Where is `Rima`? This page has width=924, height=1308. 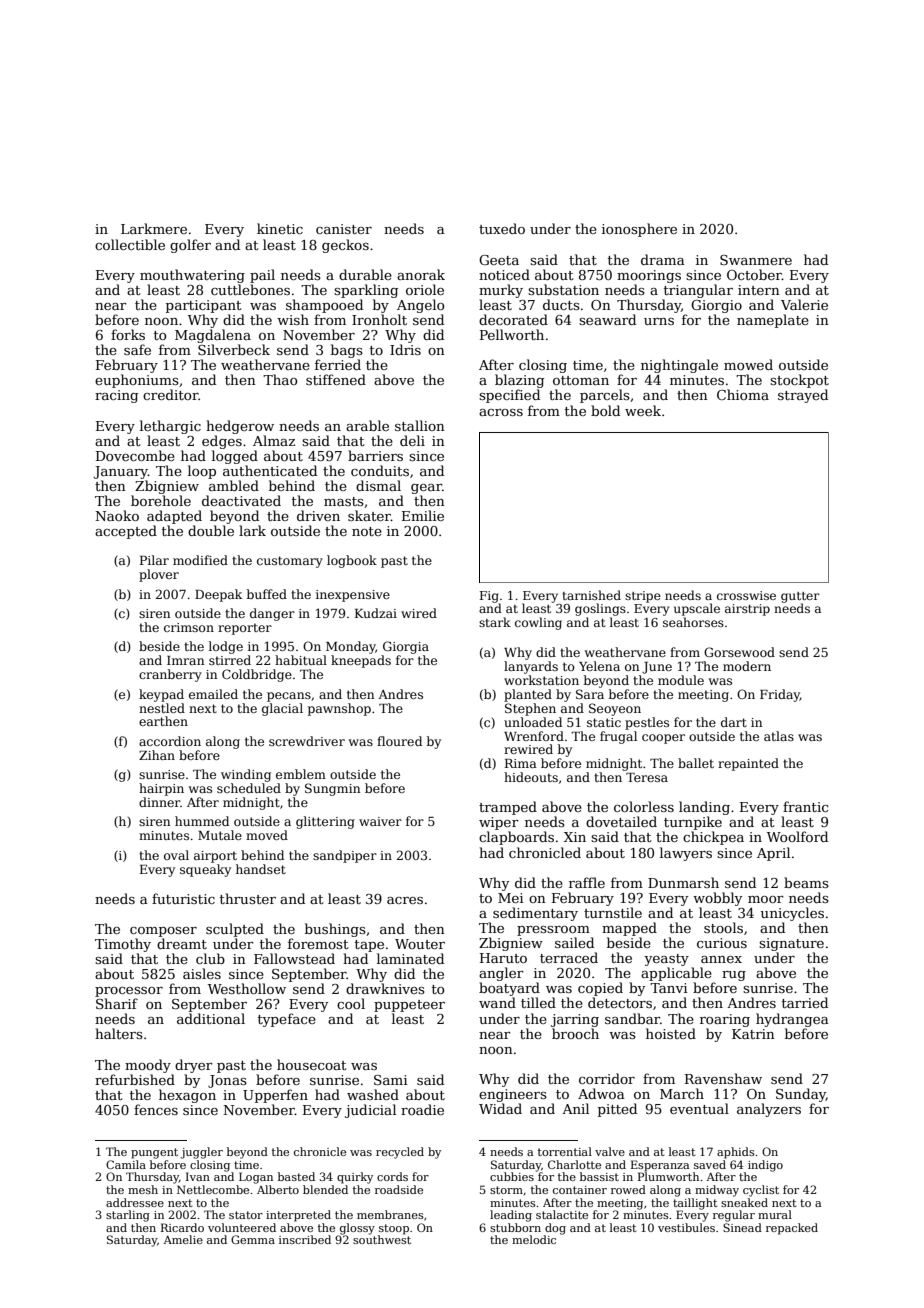
Rima is located at coordinates (521, 763).
